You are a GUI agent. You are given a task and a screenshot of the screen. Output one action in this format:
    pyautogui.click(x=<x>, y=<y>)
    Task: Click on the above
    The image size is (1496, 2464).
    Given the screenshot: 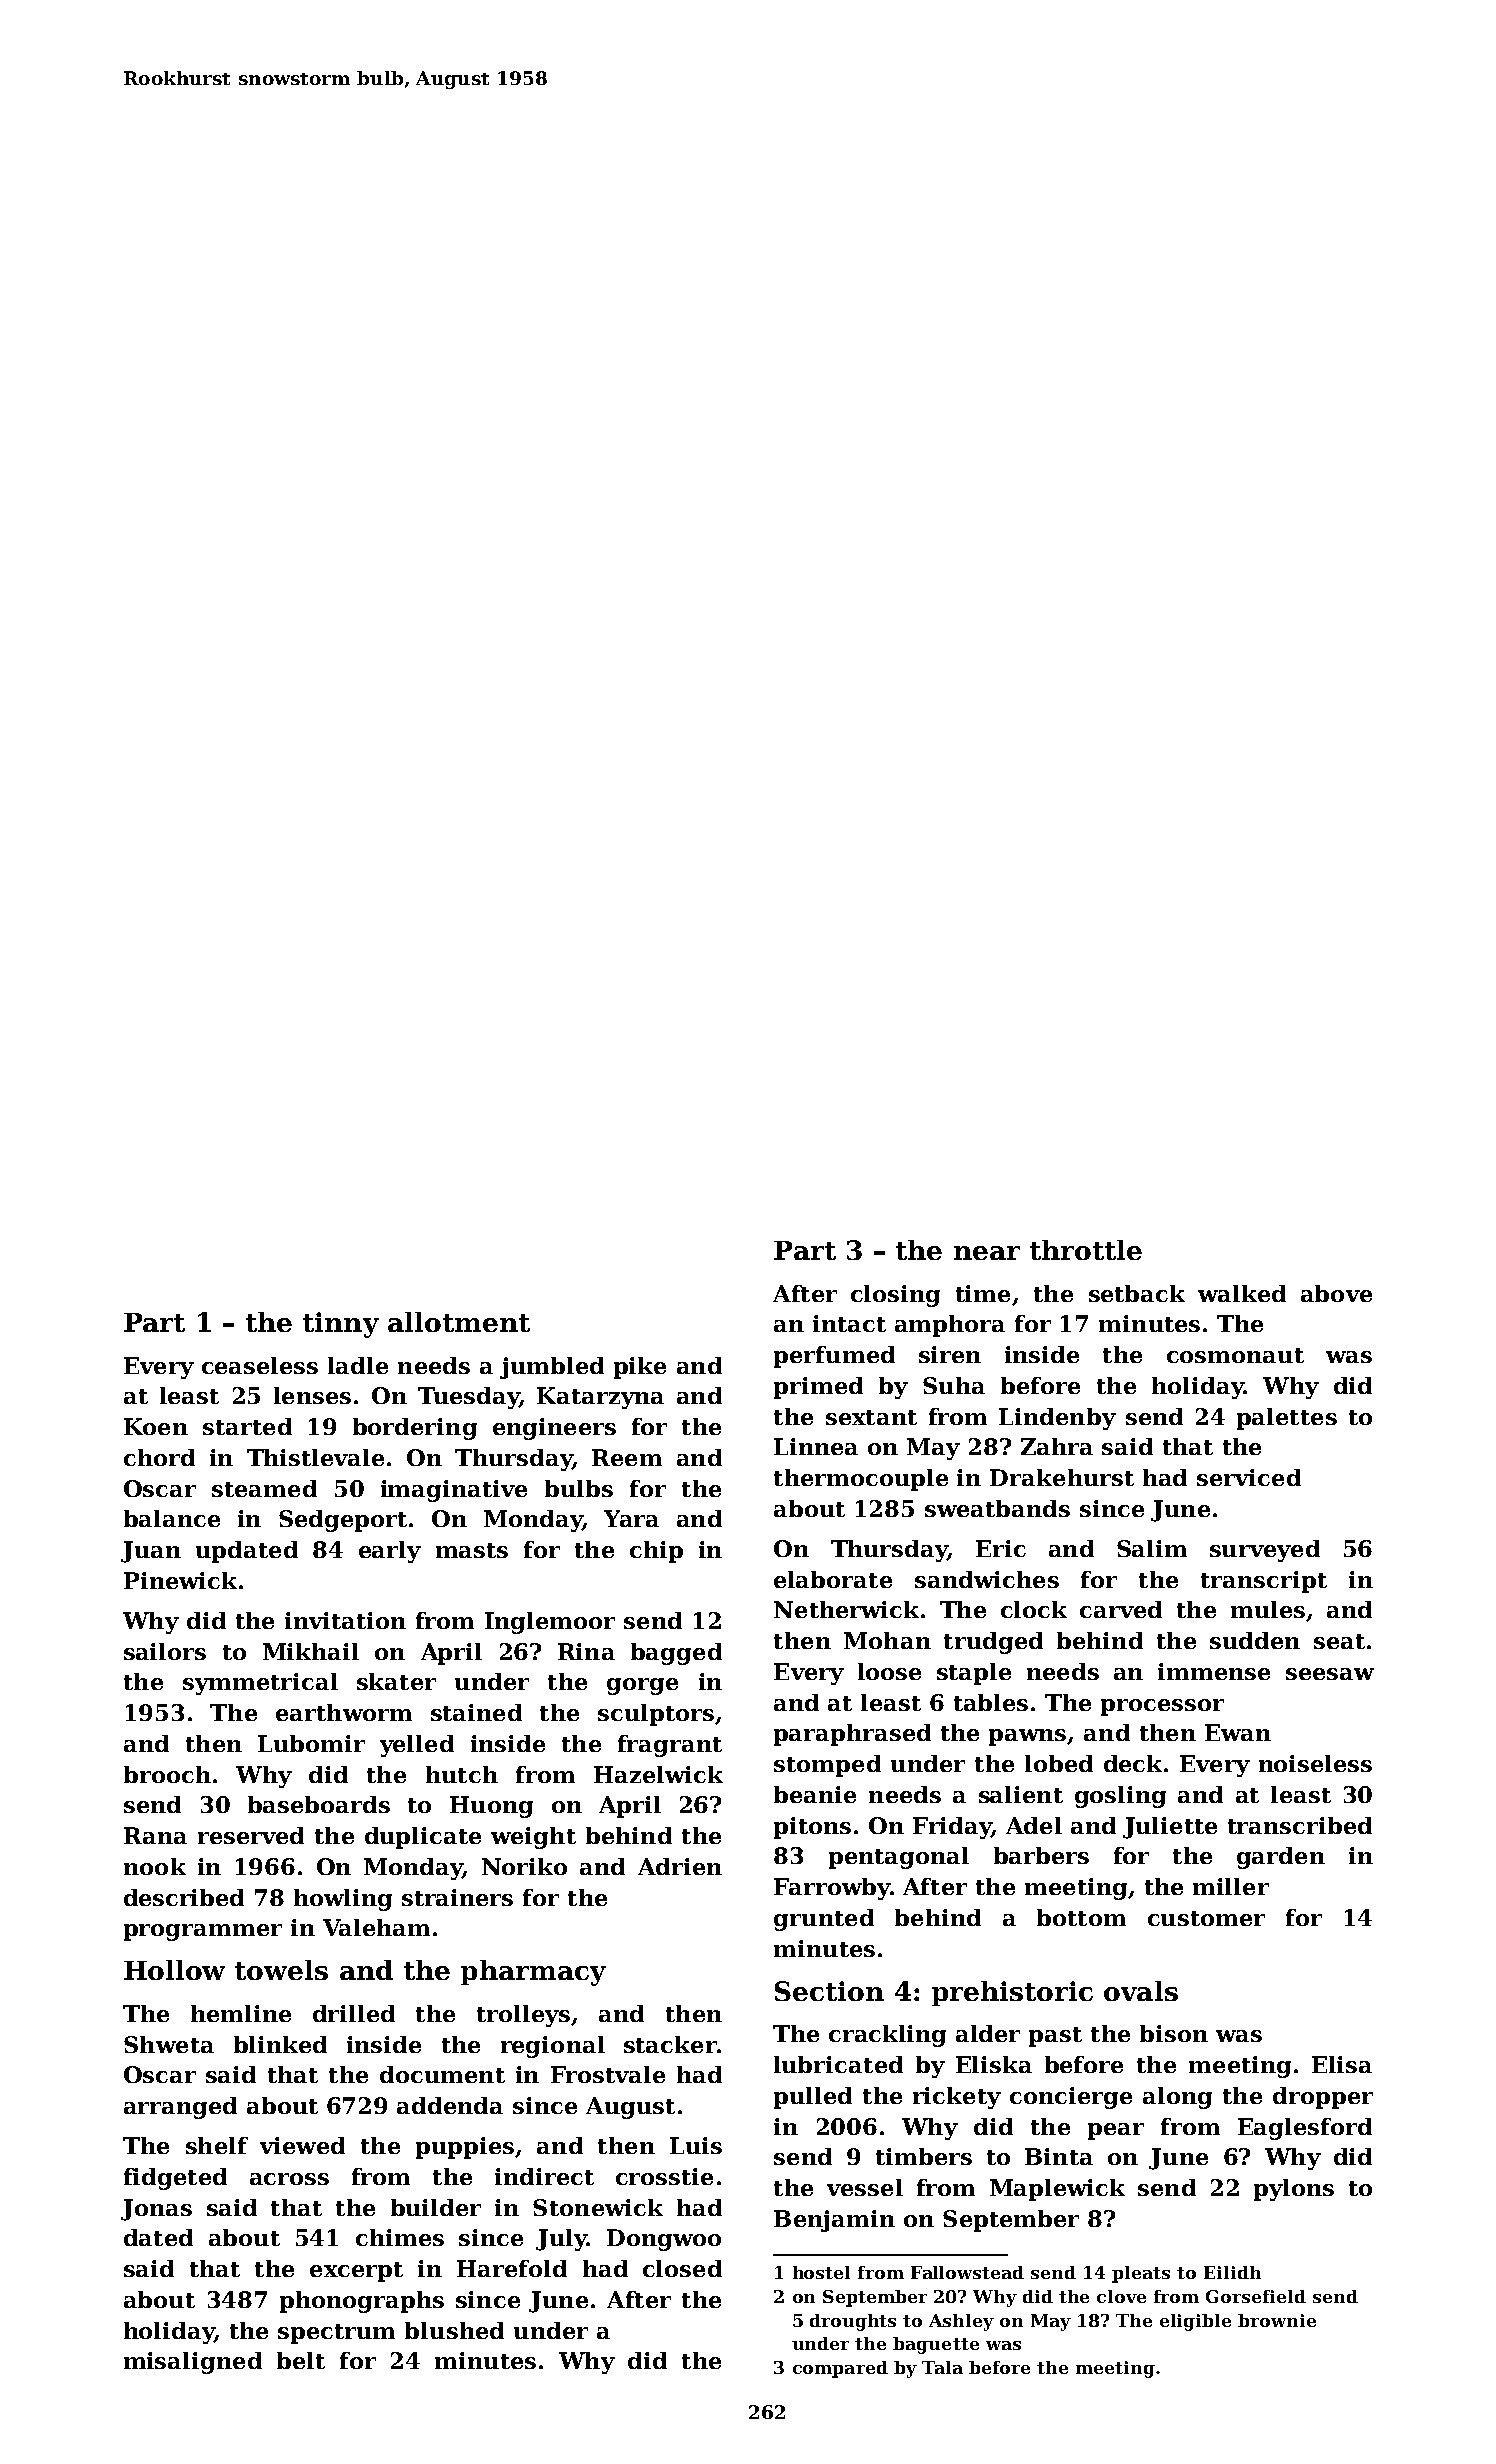 What is the action you would take?
    pyautogui.click(x=1336, y=1293)
